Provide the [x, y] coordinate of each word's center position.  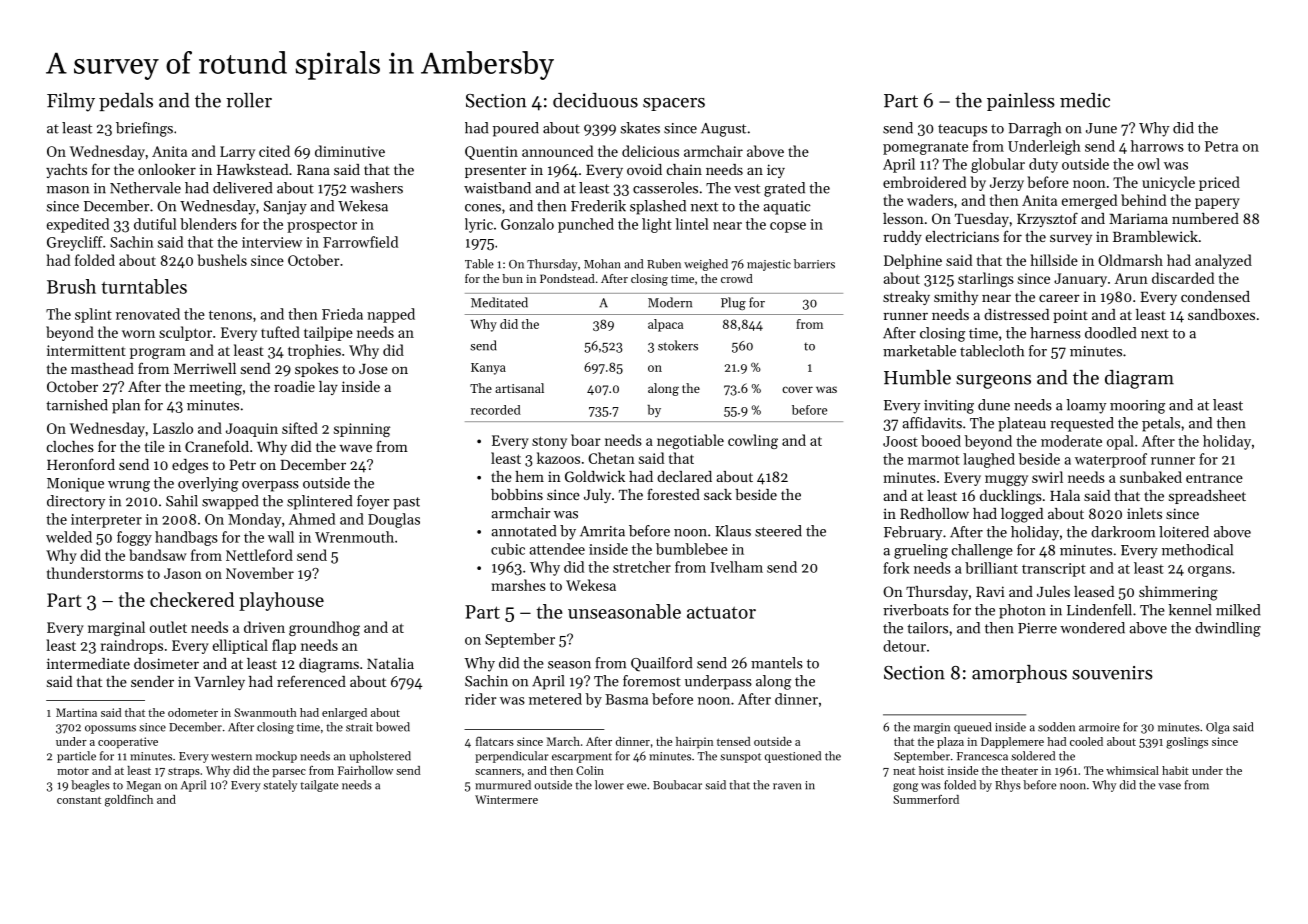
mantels [777, 663]
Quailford [661, 664]
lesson [903, 218]
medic [1085, 100]
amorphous [1019, 674]
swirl [1047, 477]
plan [126, 406]
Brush [71, 286]
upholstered [380, 757]
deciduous [595, 100]
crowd [737, 278]
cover [797, 389]
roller [249, 100]
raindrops [132, 646]
